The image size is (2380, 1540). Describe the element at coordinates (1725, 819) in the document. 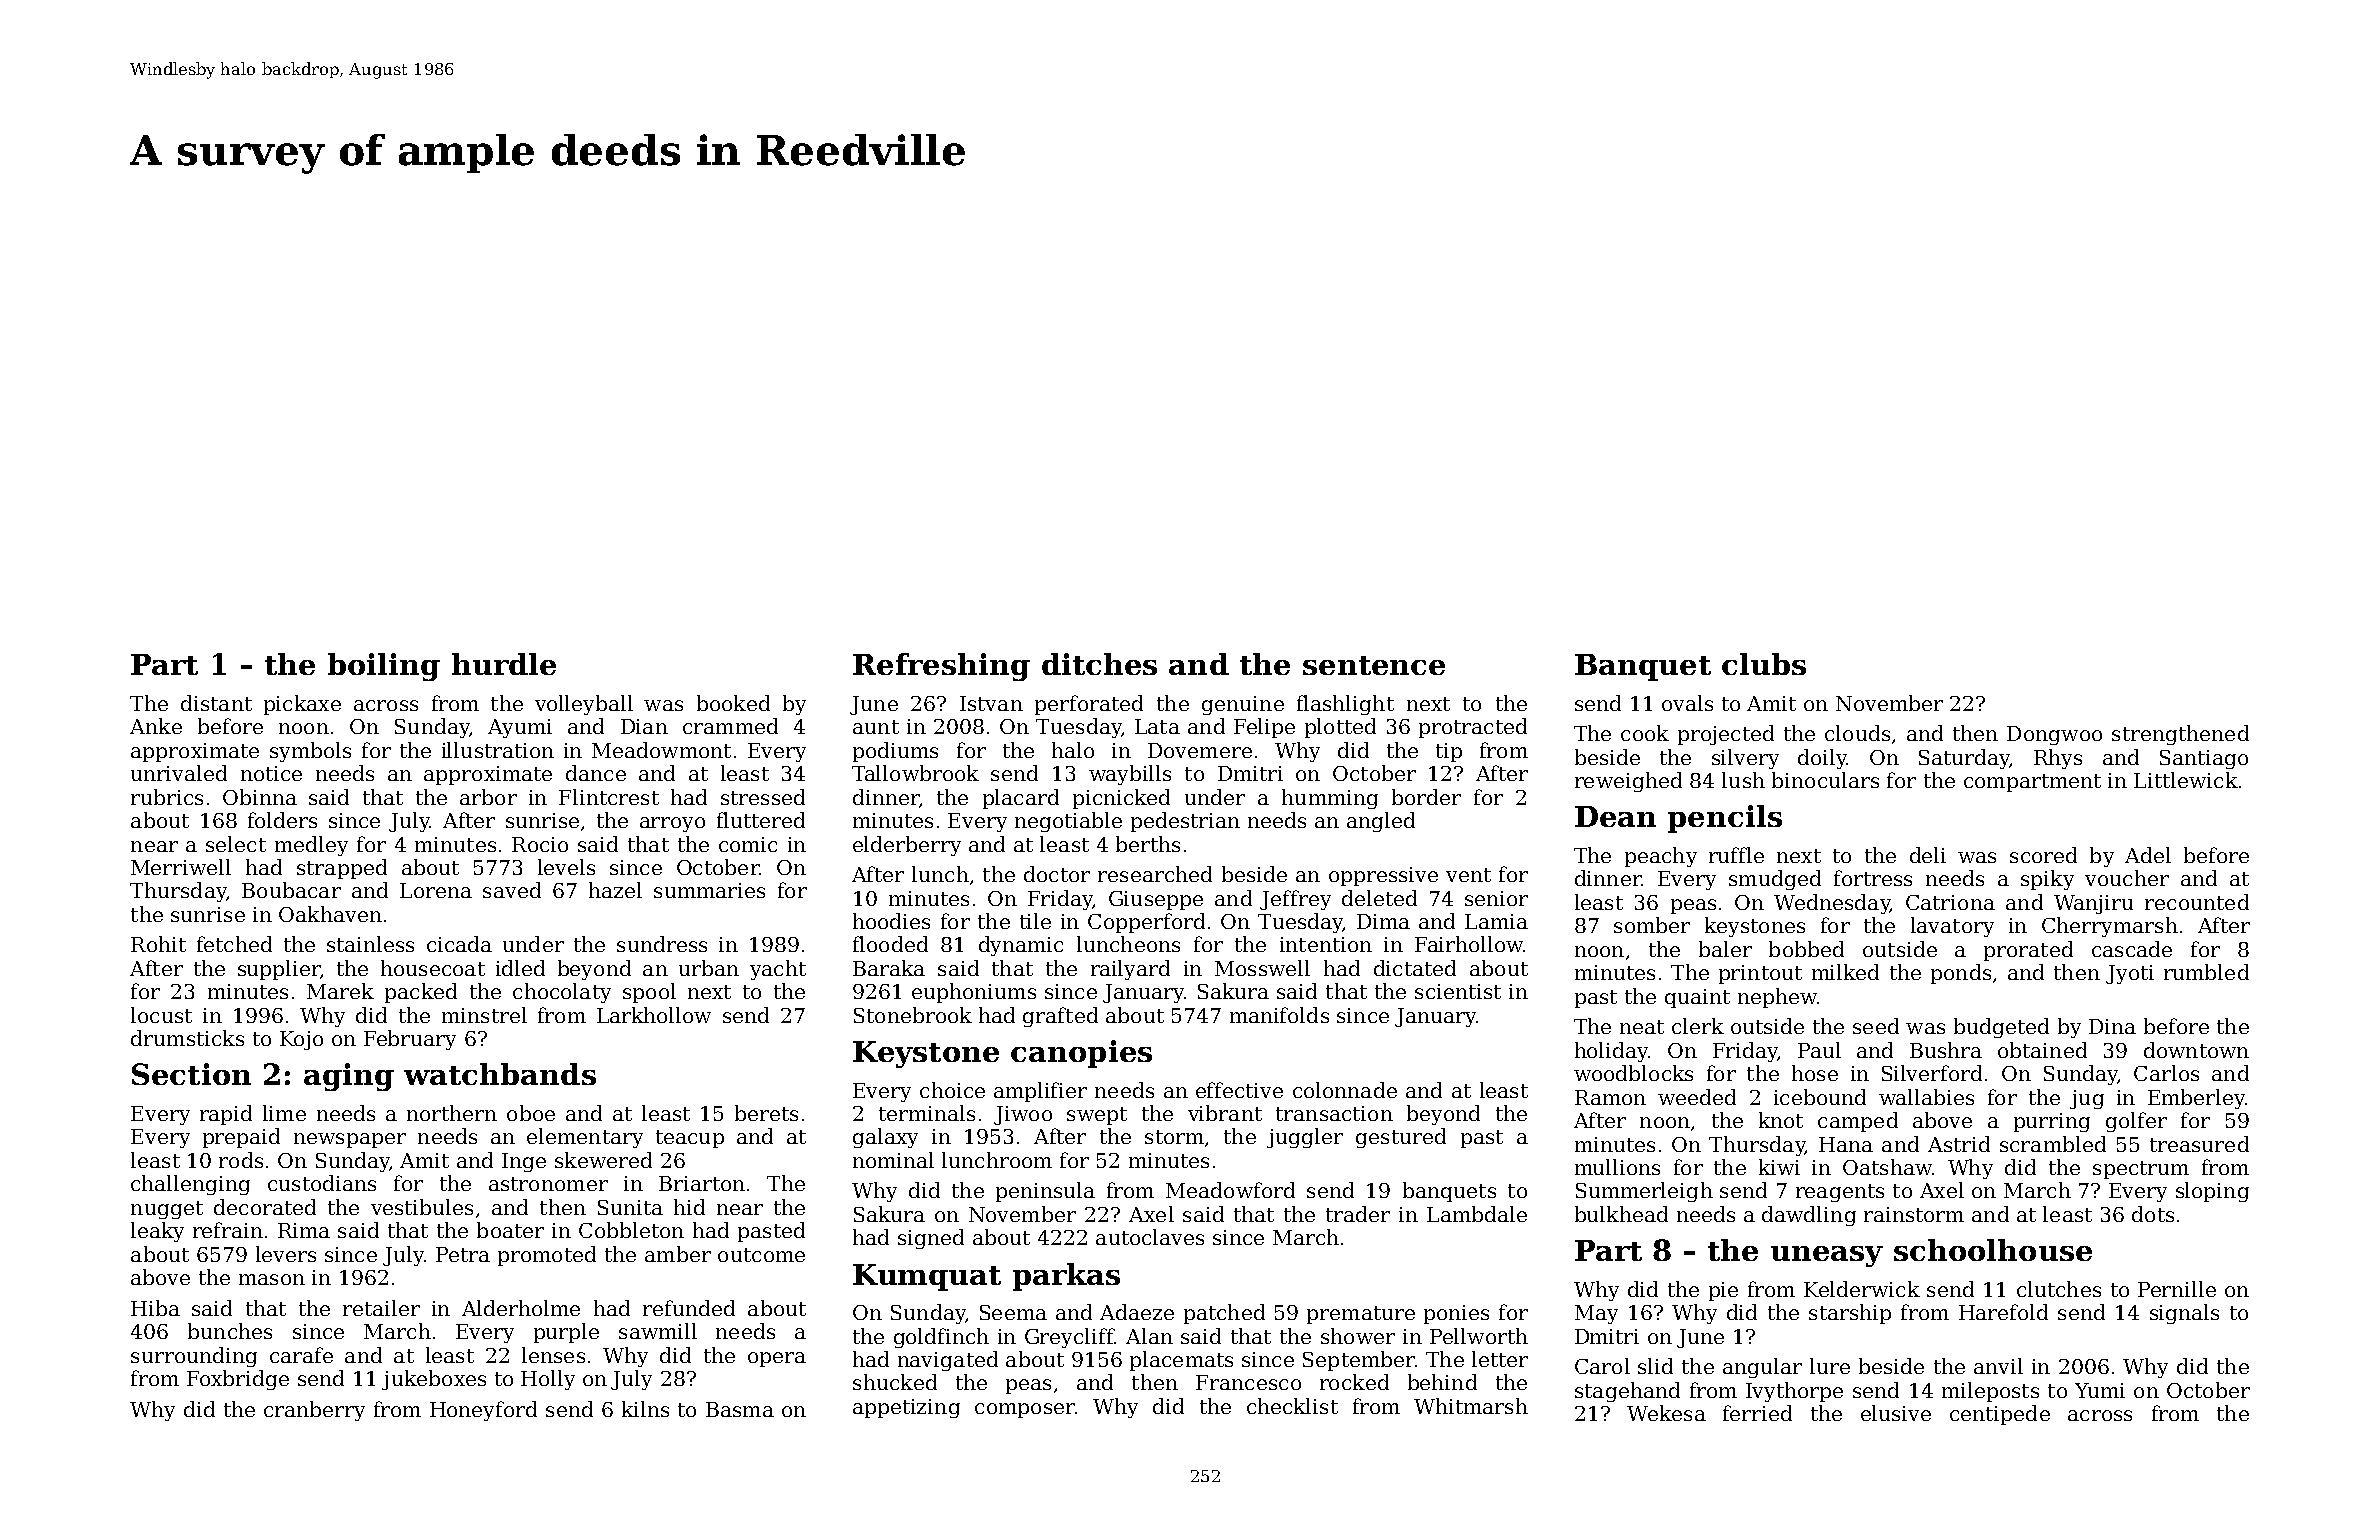

I see `pencils` at that location.
